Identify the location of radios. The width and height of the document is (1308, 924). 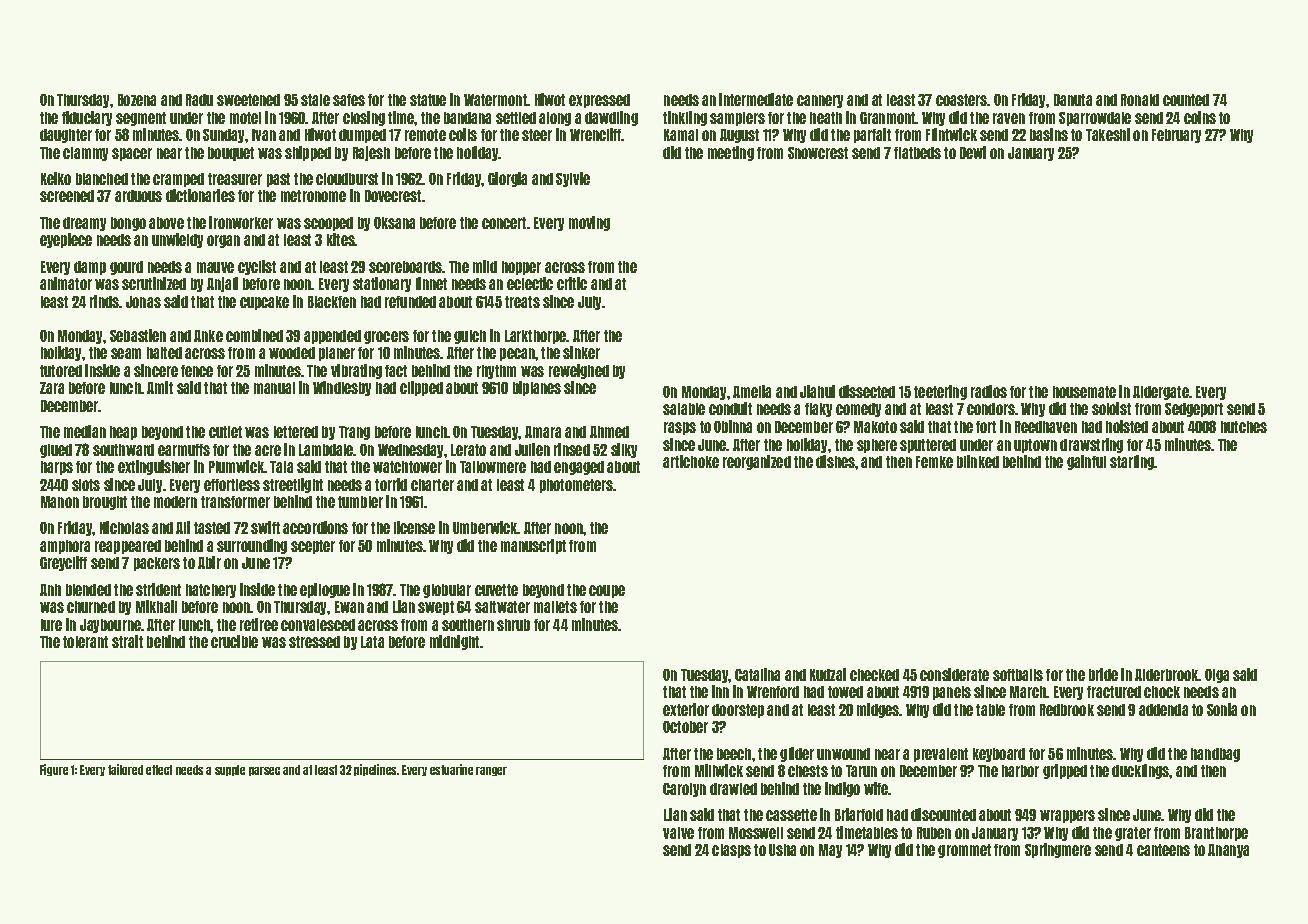
(989, 391).
